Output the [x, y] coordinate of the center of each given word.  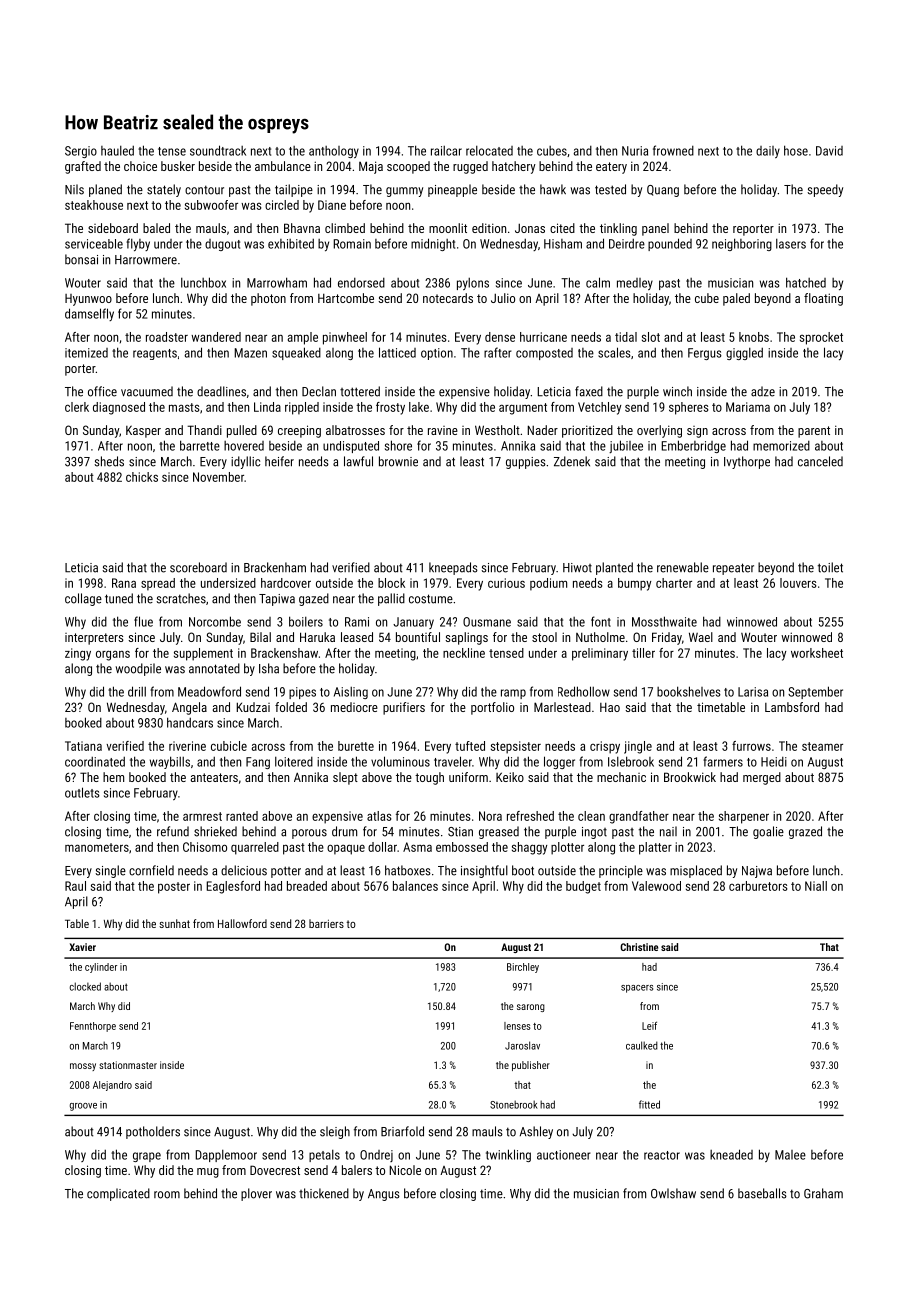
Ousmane [487, 622]
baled [156, 228]
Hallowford [242, 923]
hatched [806, 282]
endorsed [361, 283]
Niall [816, 886]
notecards [448, 298]
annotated [214, 668]
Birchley [523, 968]
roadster [167, 337]
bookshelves [689, 691]
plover [256, 1194]
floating [823, 299]
